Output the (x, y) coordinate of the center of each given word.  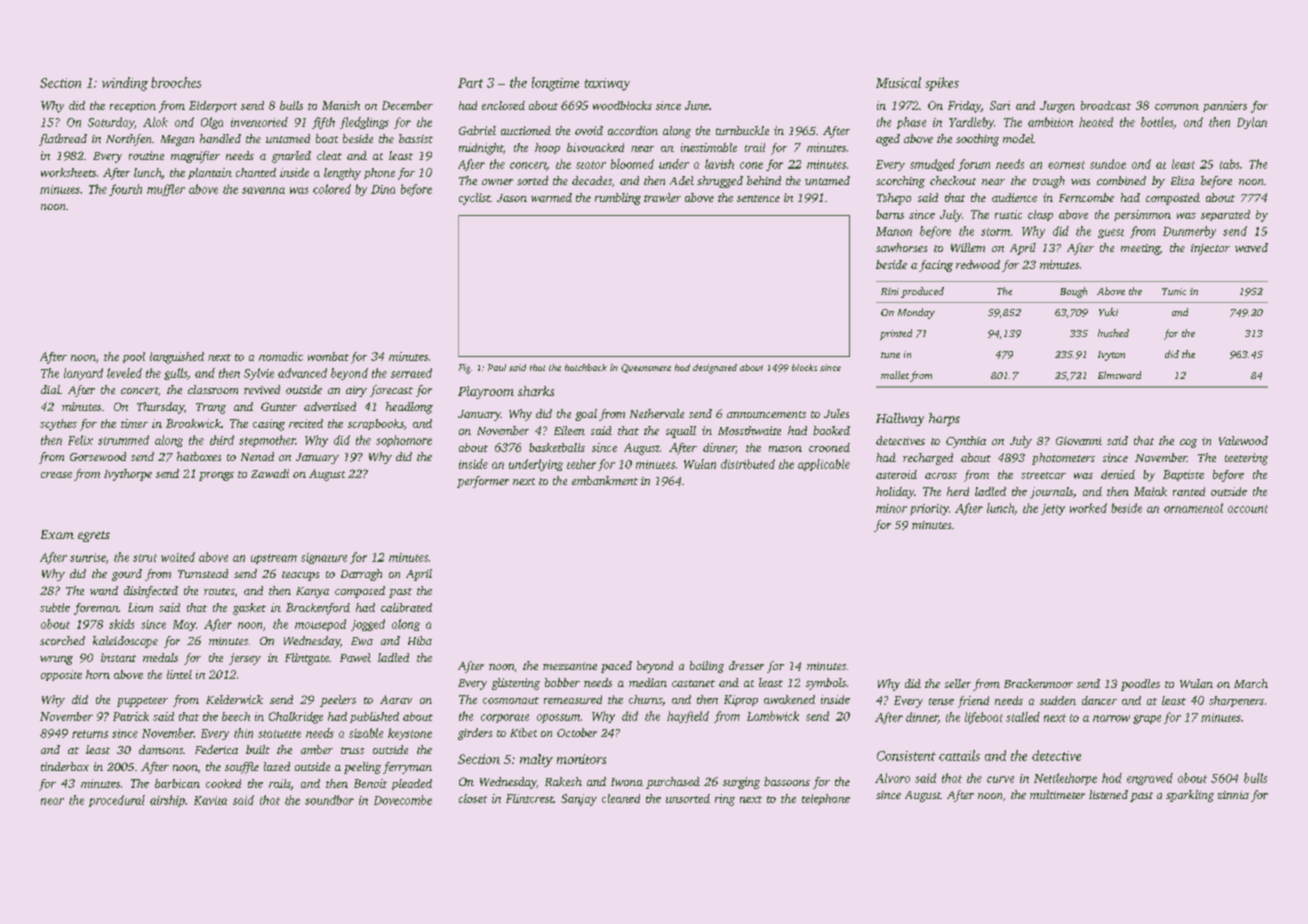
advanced (302, 373)
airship (167, 801)
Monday (916, 313)
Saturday (111, 123)
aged (888, 140)
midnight (481, 149)
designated (715, 369)
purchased (673, 783)
